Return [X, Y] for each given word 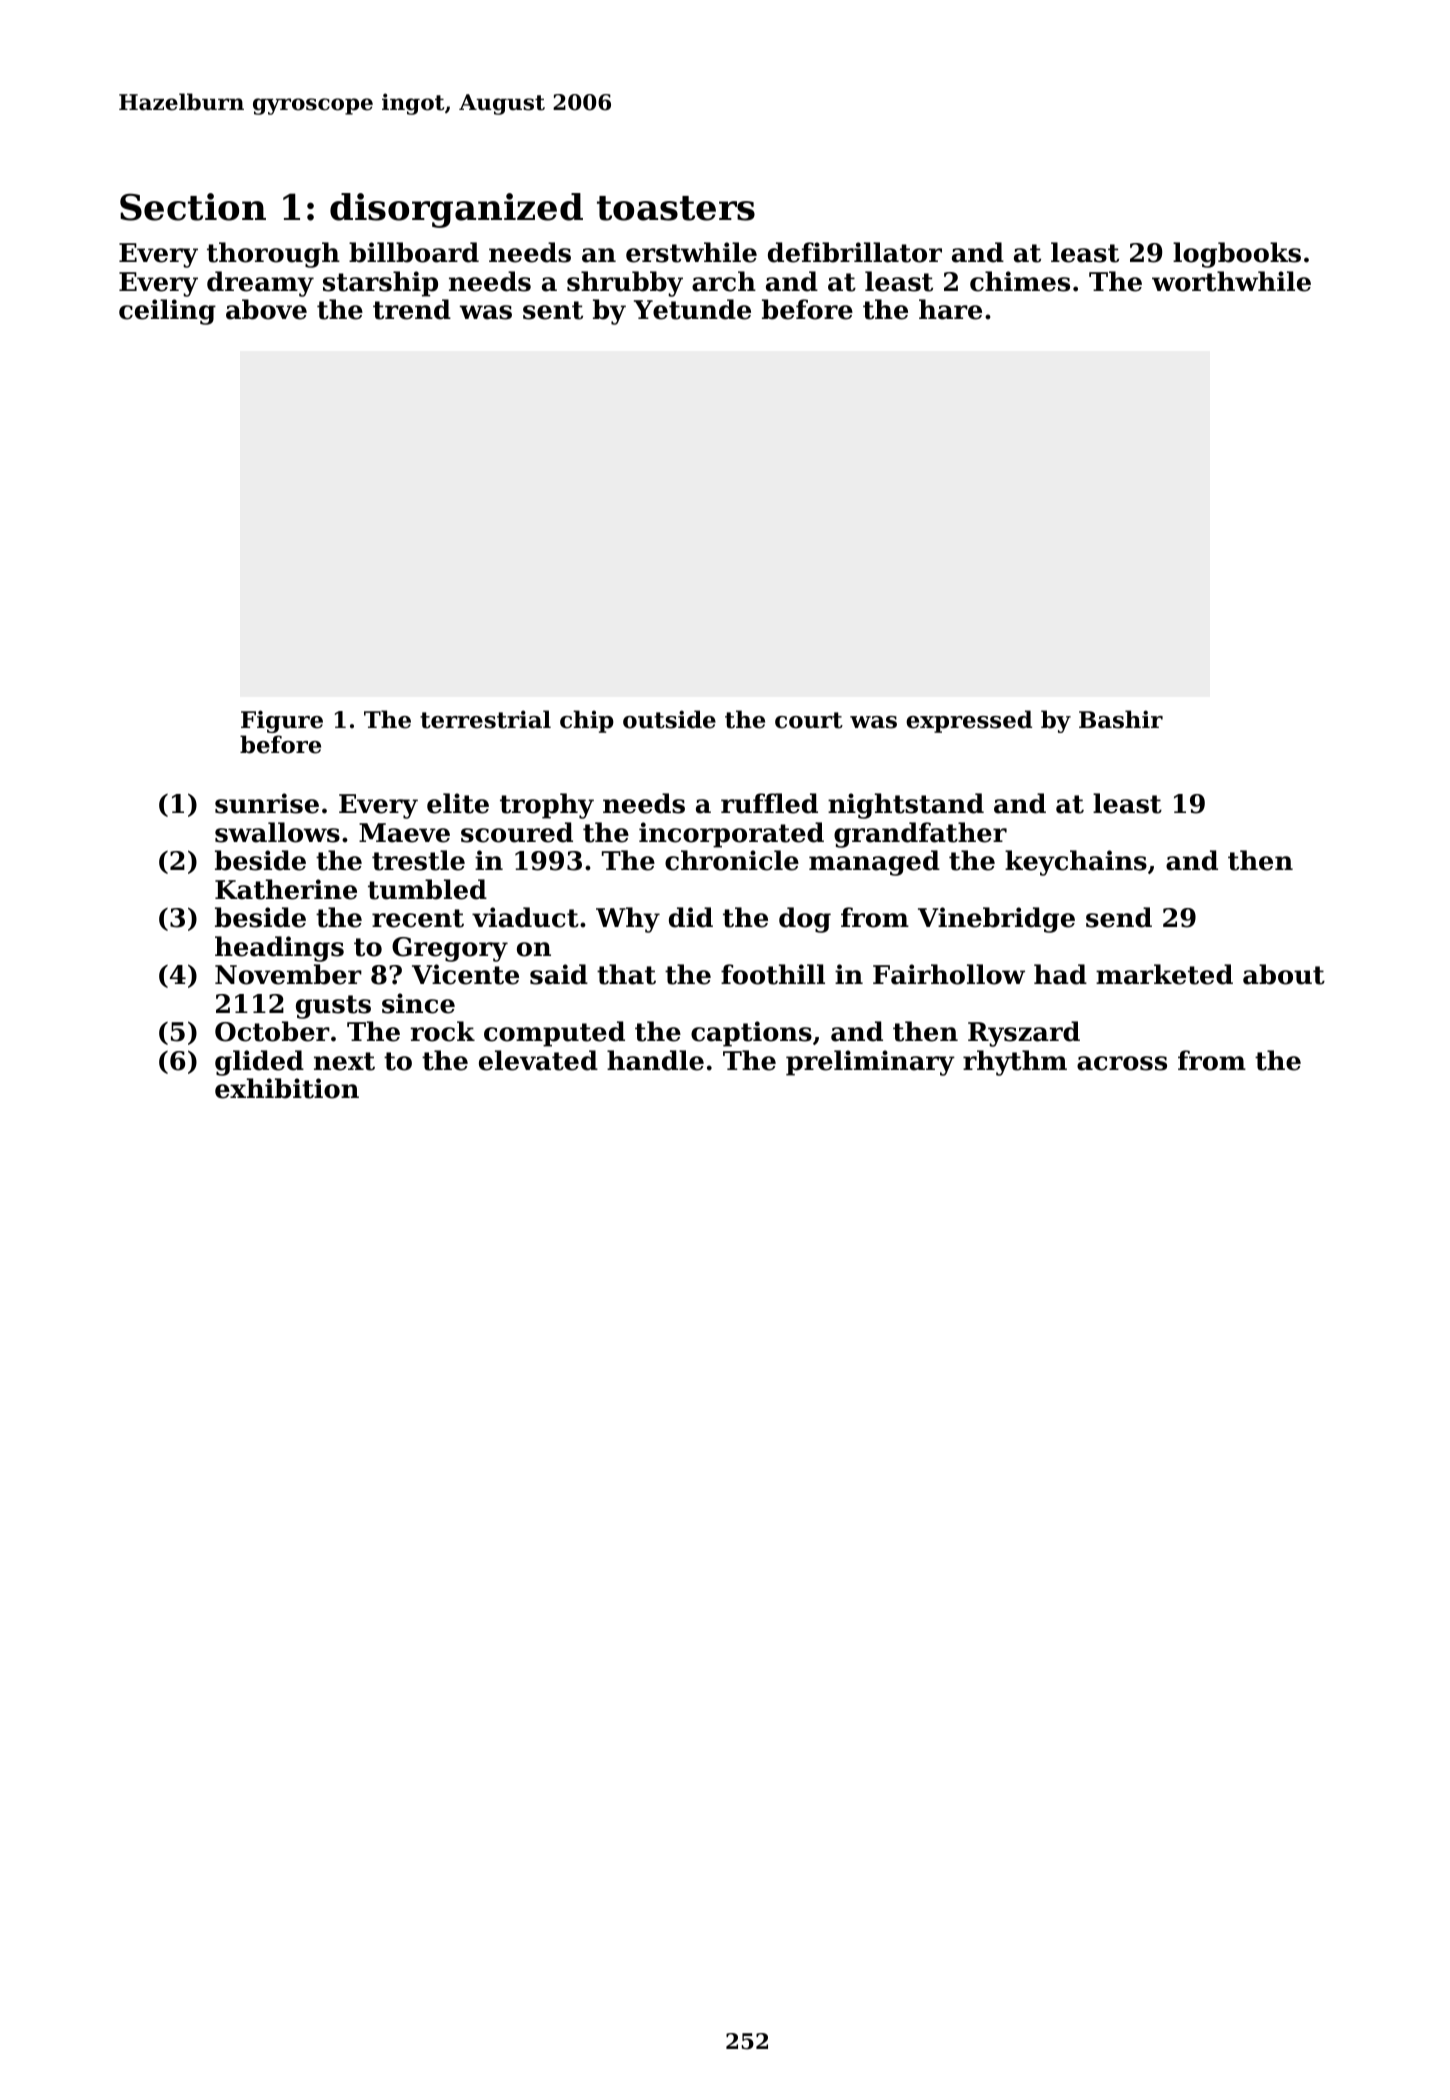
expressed [969, 721]
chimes [1020, 281]
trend [412, 309]
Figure [282, 721]
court [809, 720]
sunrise [267, 803]
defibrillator [855, 252]
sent [553, 310]
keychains [1076, 863]
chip [587, 721]
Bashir [1121, 719]
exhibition [287, 1088]
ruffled [769, 803]
